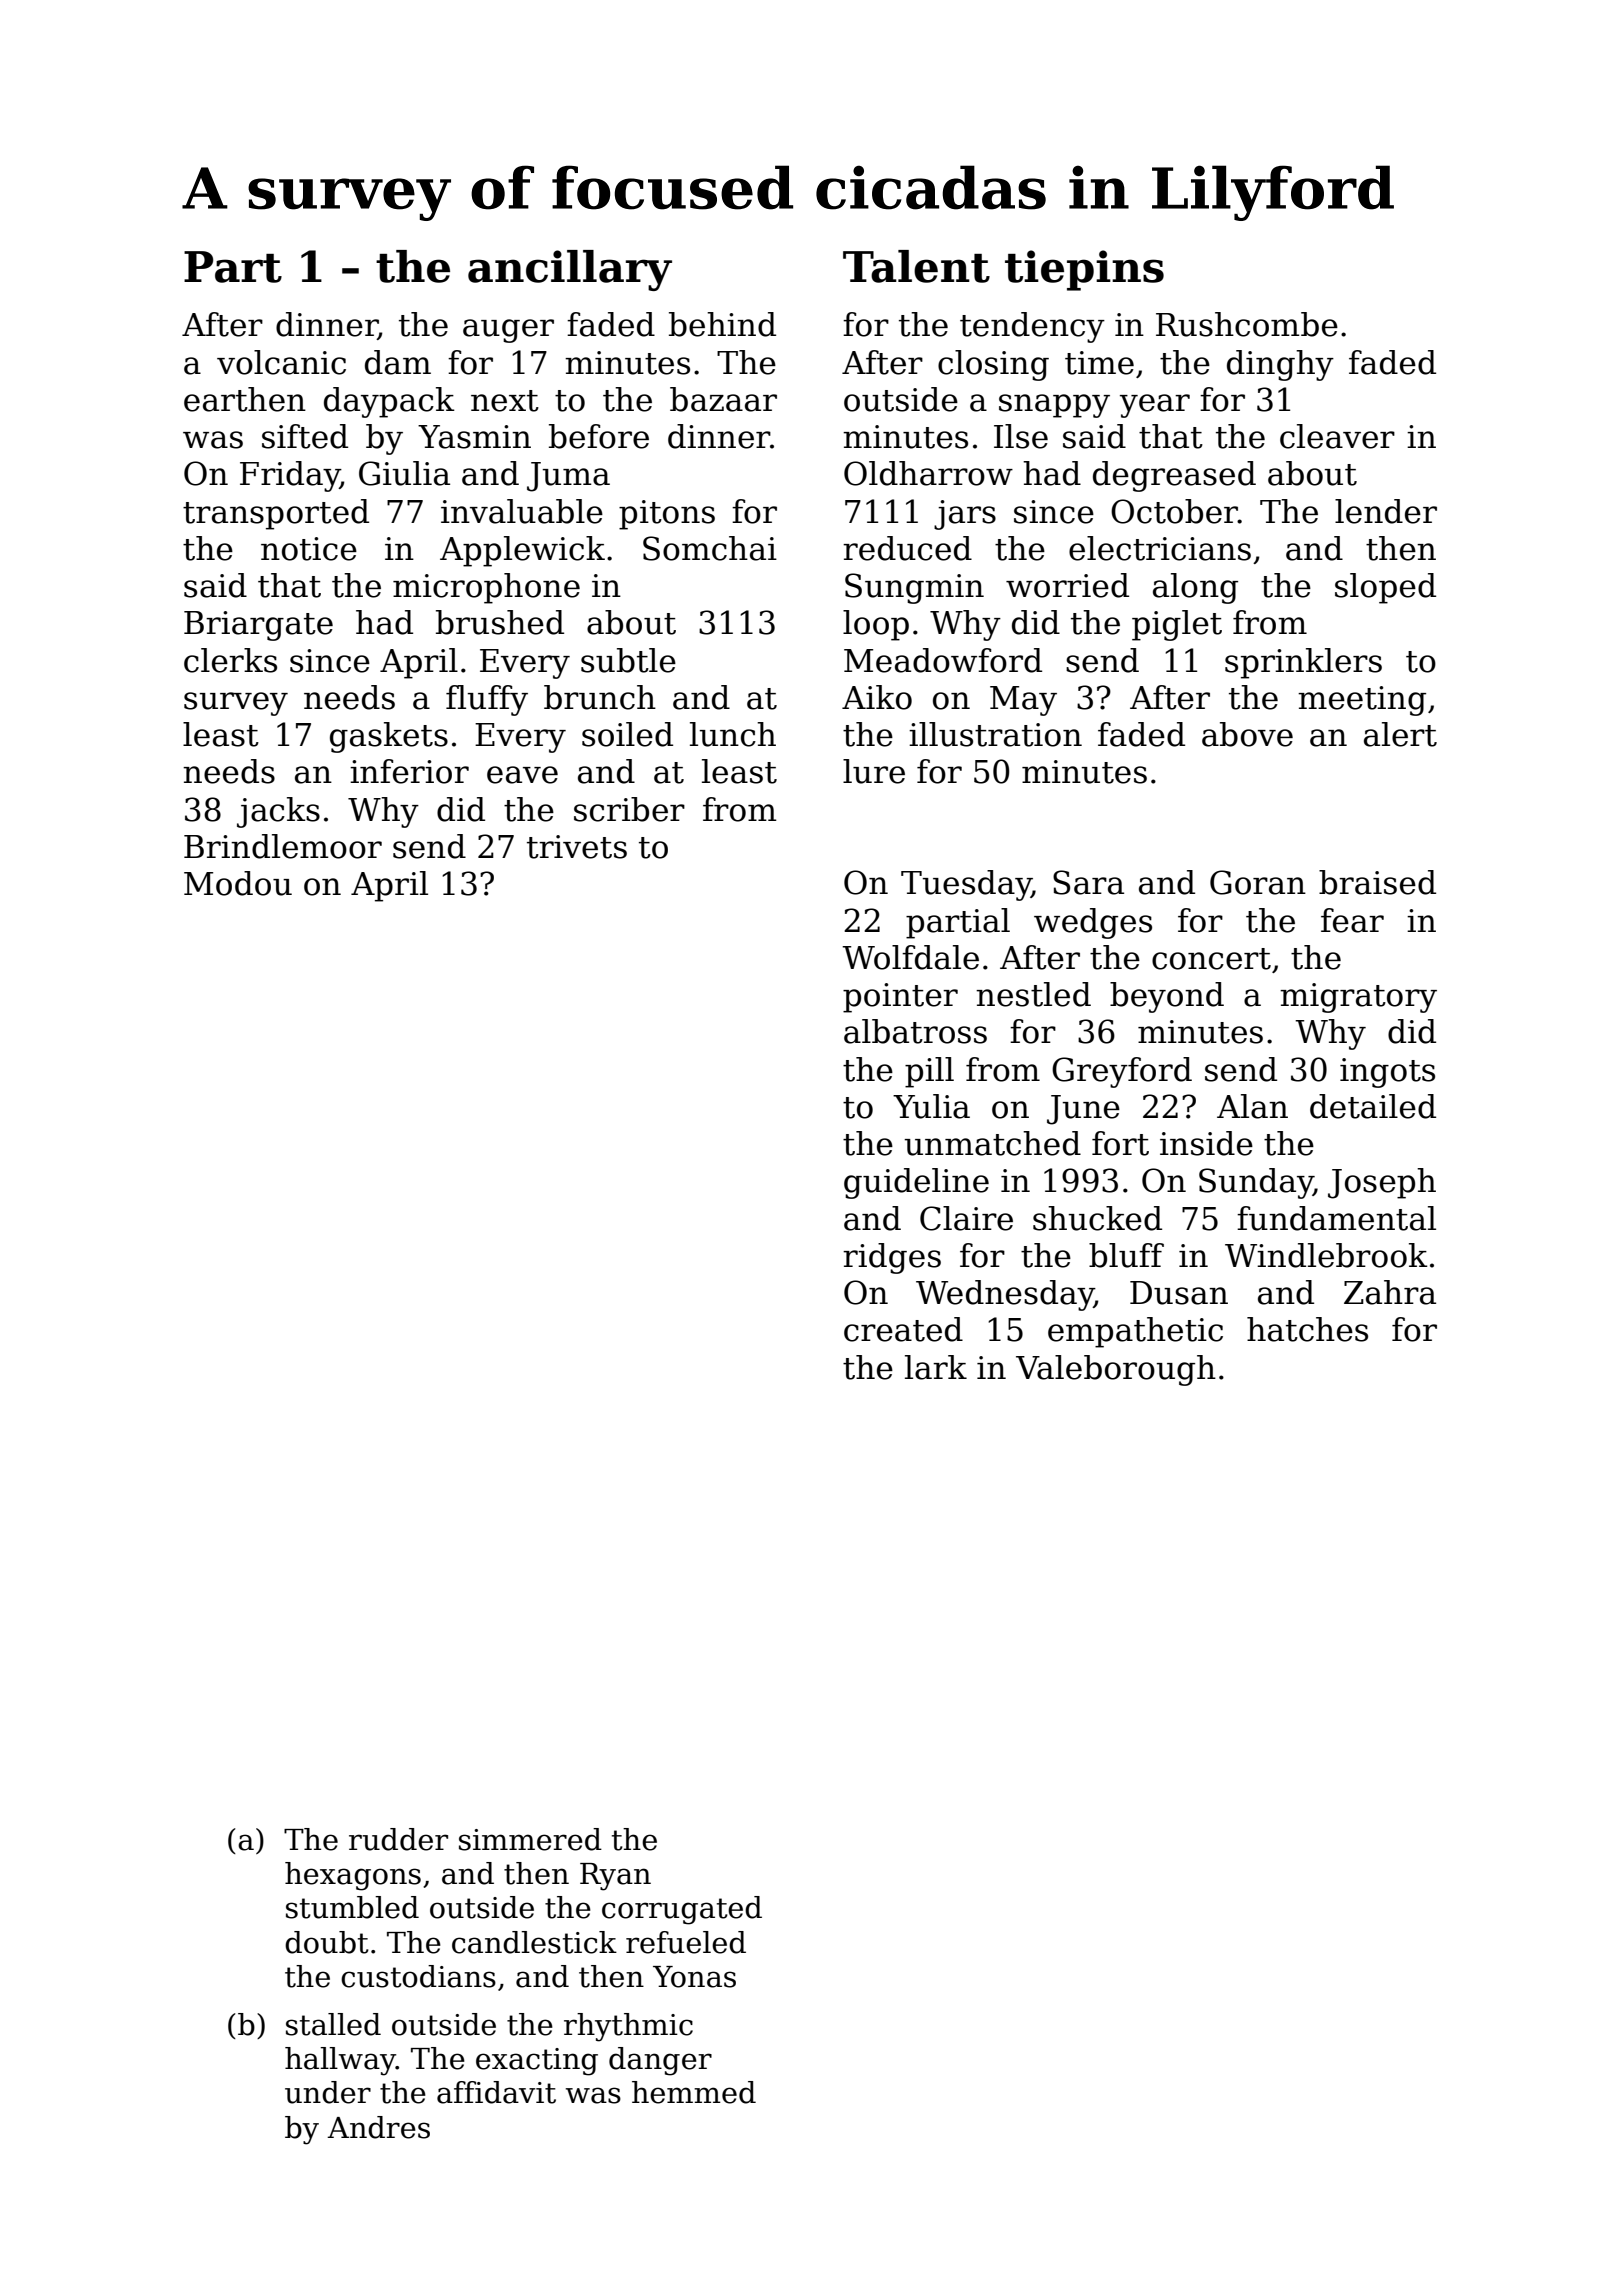 The height and width of the image is (2292, 1620). What do you see at coordinates (722, 324) in the image?
I see `behind` at bounding box center [722, 324].
